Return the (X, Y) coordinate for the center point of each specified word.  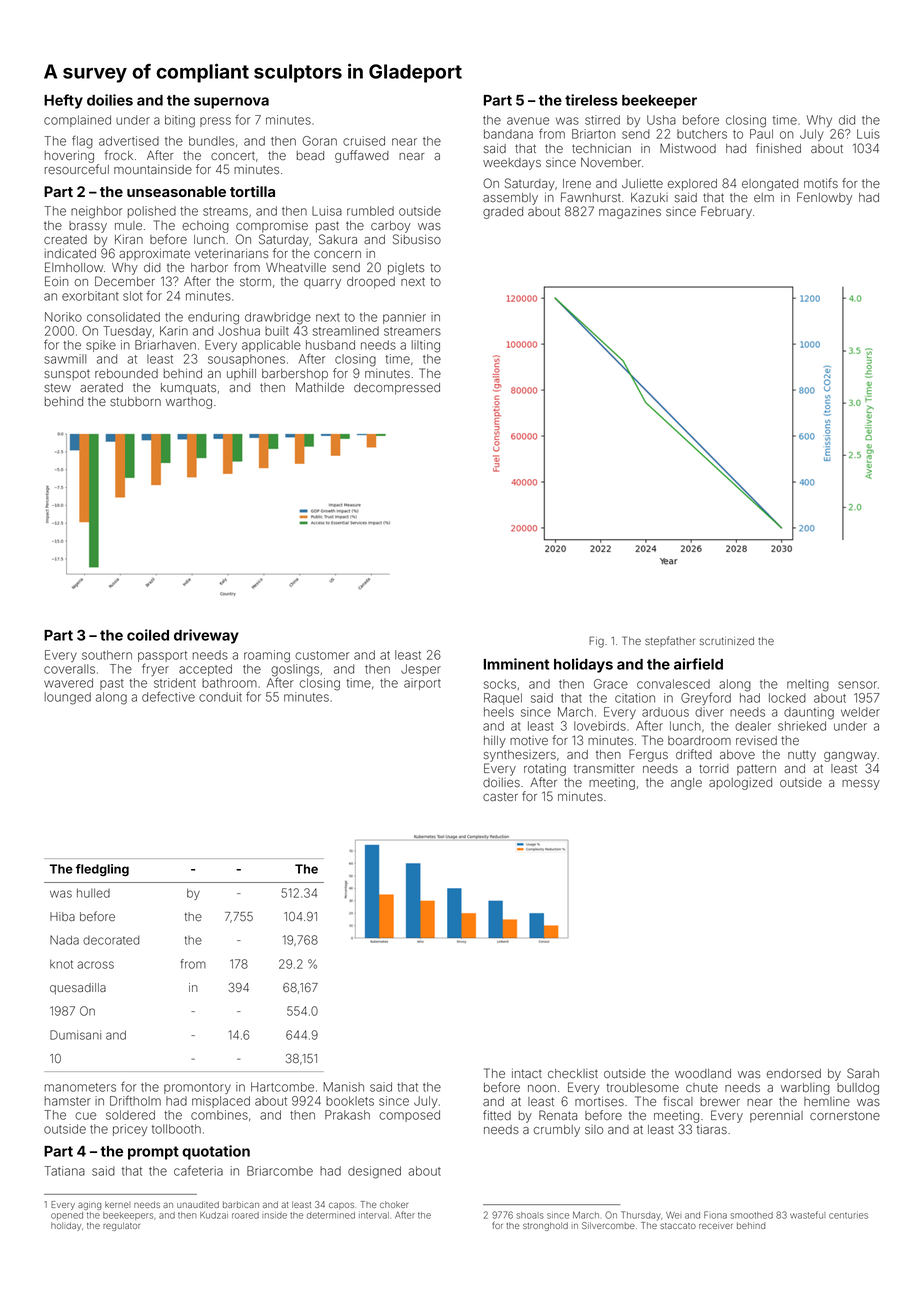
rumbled (370, 211)
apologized (740, 784)
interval (374, 1215)
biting (180, 121)
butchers (702, 134)
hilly (495, 742)
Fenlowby (824, 198)
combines (219, 1115)
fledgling (102, 870)
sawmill (65, 359)
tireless (591, 100)
